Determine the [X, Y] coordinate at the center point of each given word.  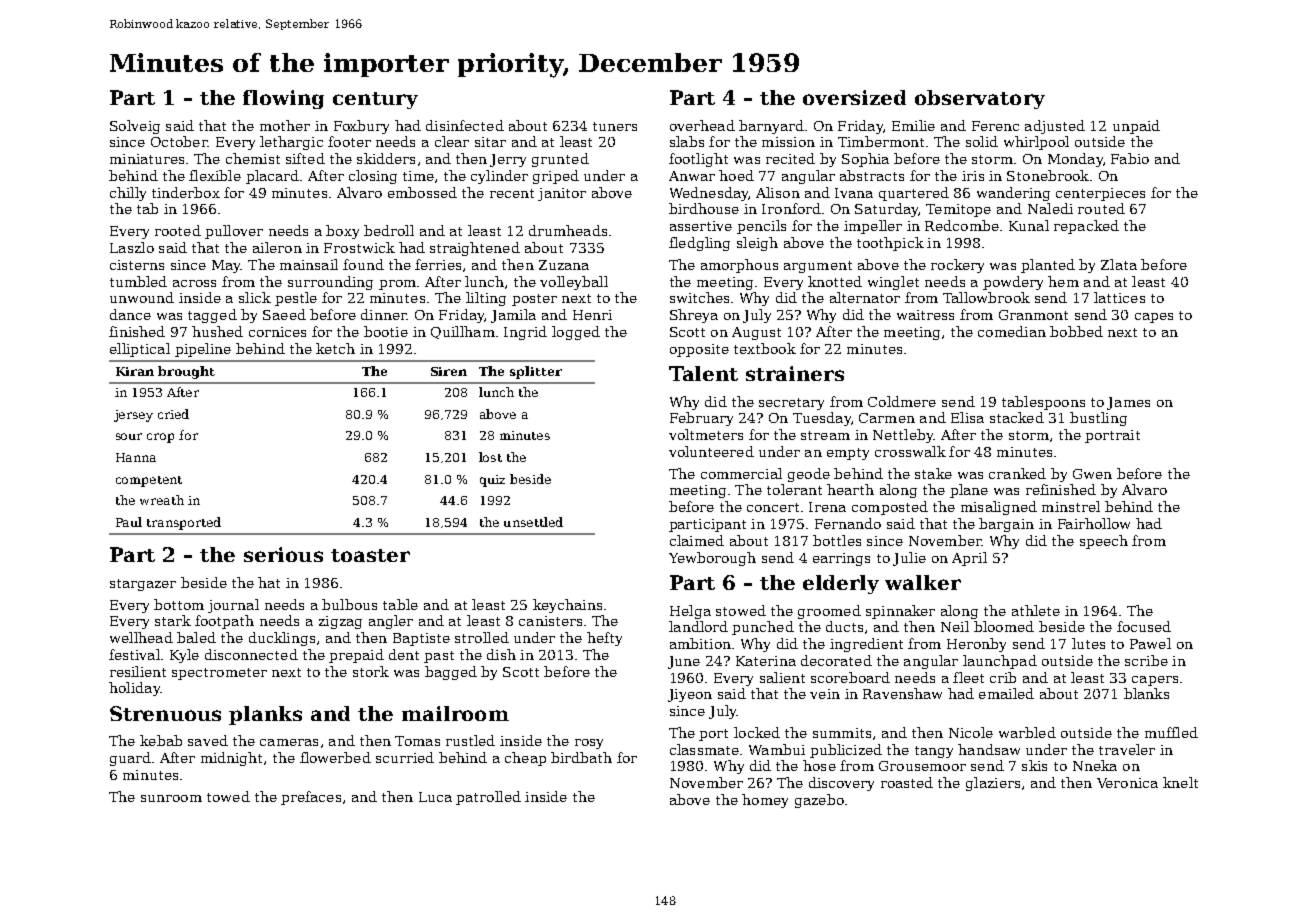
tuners [615, 126]
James [1128, 403]
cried [173, 414]
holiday [134, 689]
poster [534, 300]
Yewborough [712, 559]
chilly [128, 194]
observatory [980, 99]
